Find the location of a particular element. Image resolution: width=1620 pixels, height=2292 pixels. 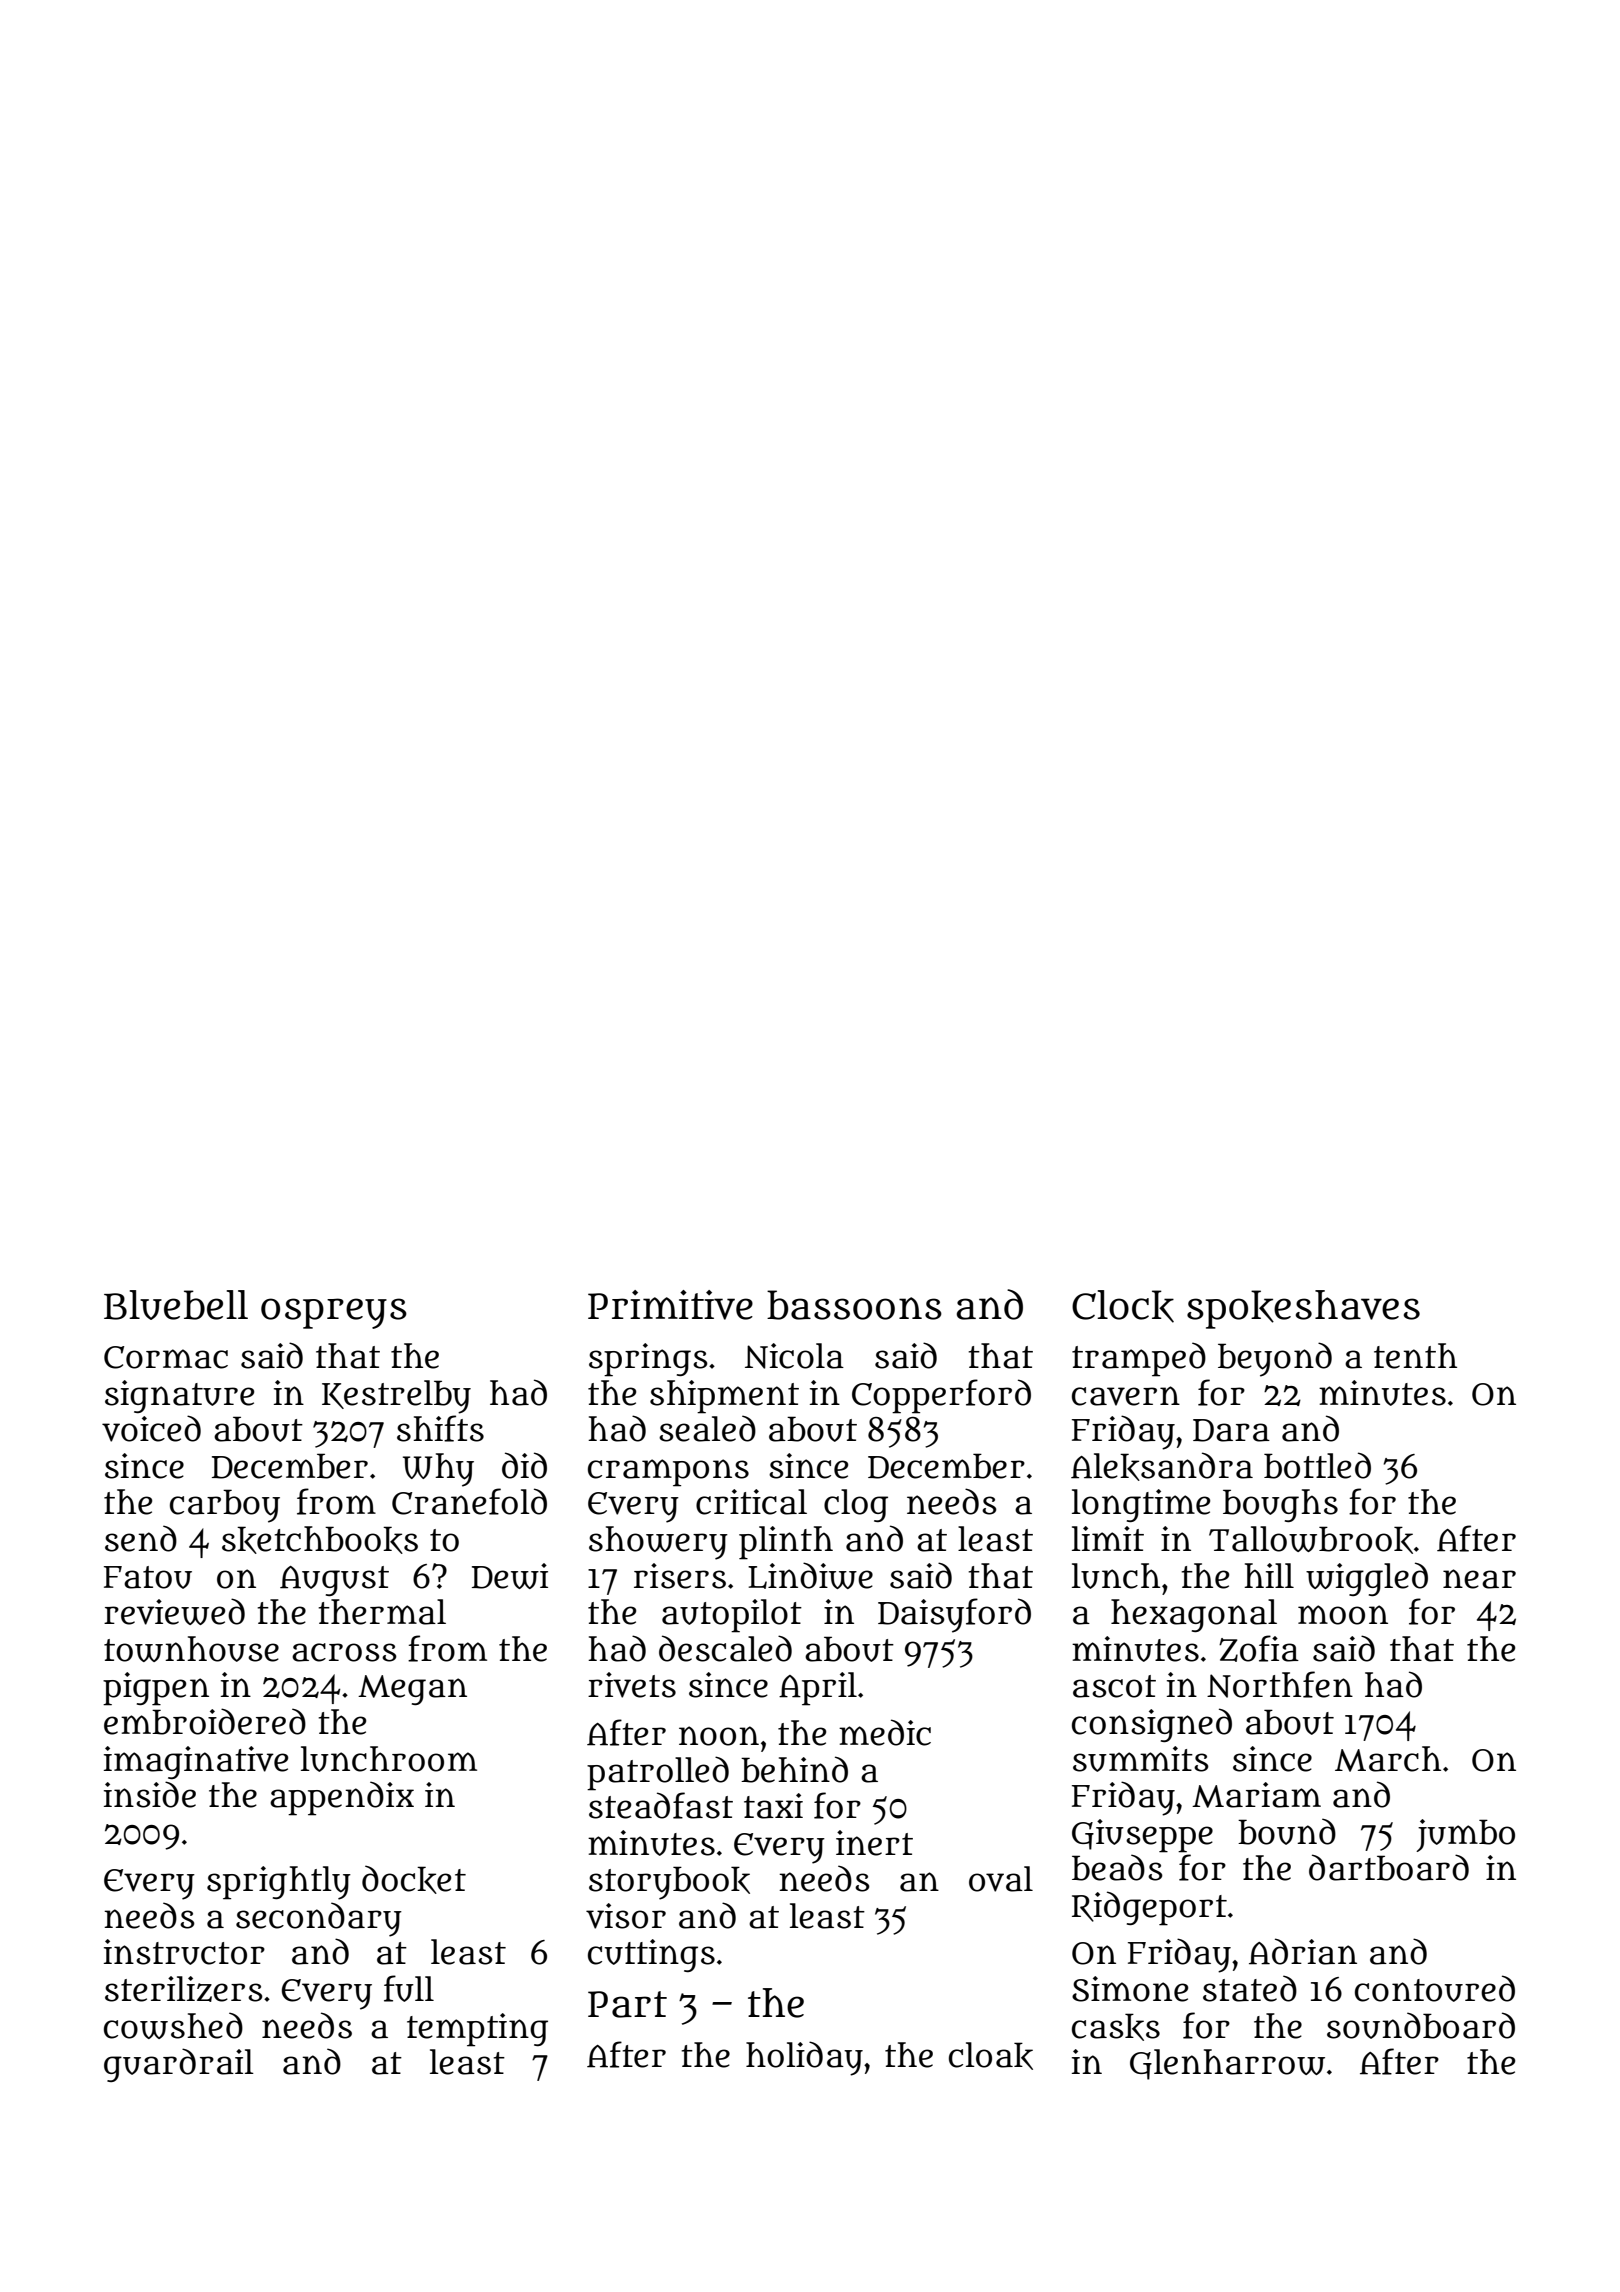

Clock is located at coordinates (1123, 1306).
